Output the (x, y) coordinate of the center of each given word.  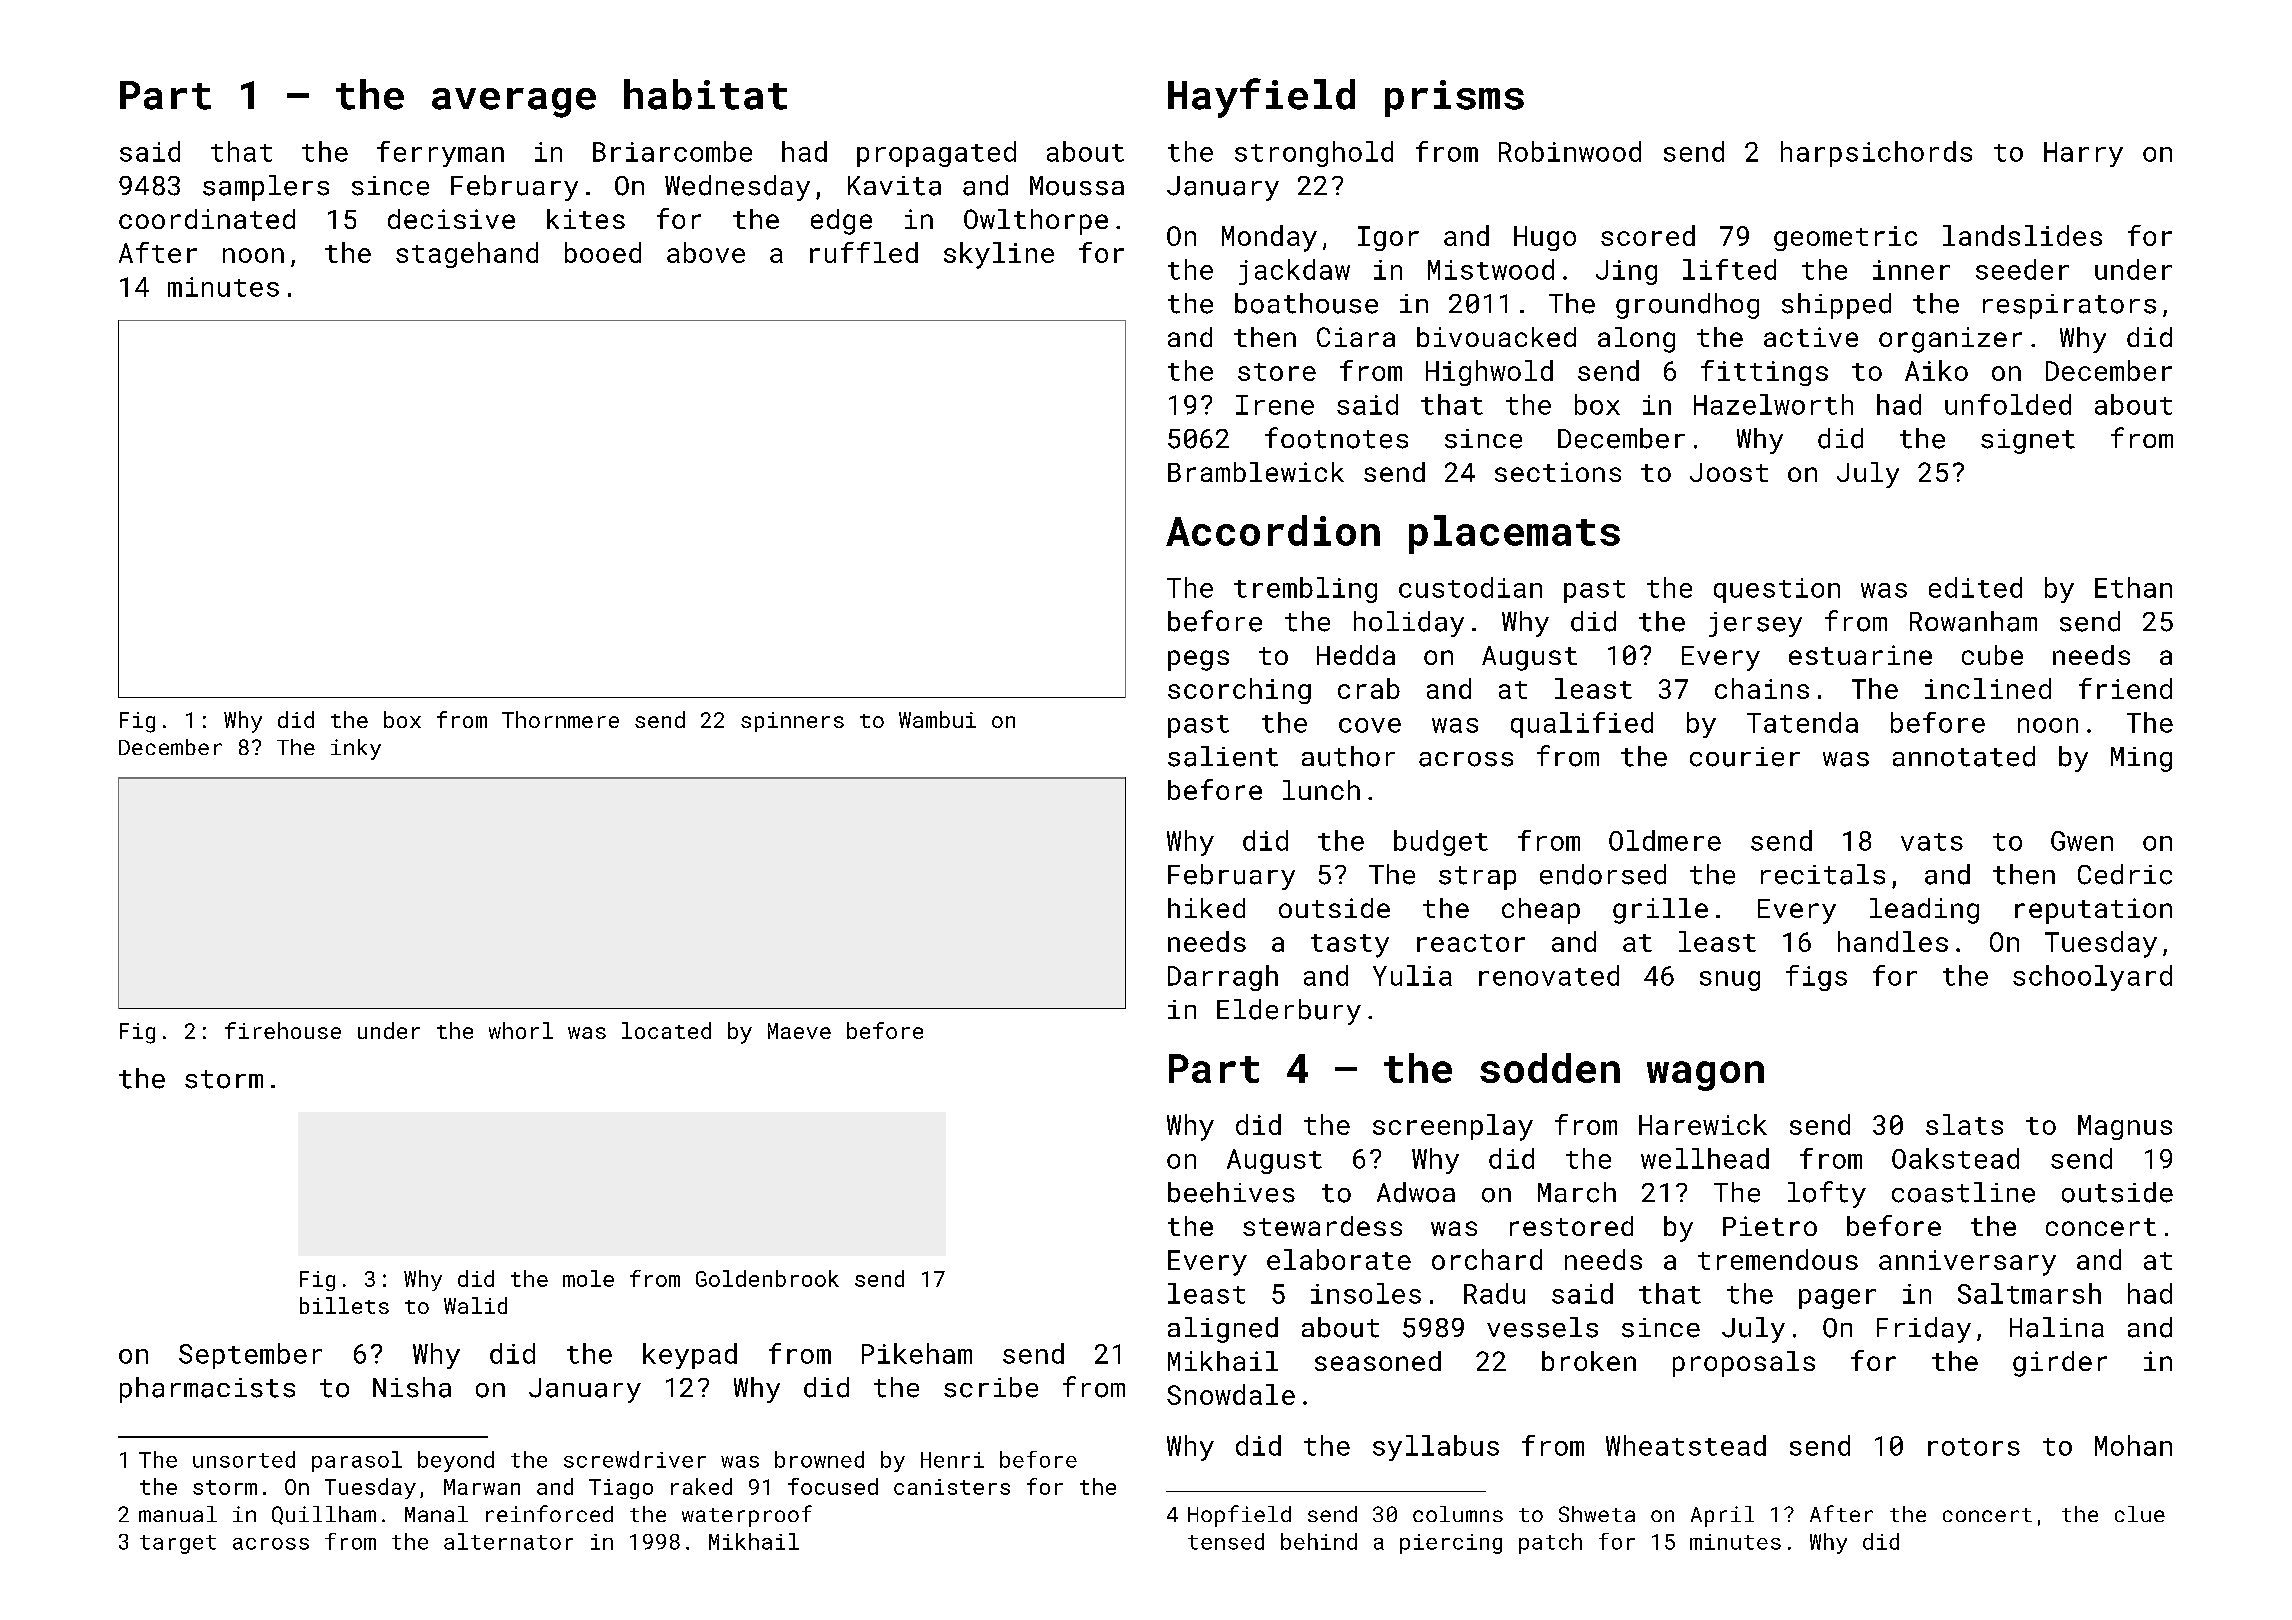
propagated (936, 154)
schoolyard (2092, 978)
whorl (521, 1030)
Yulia (1412, 975)
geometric (1845, 238)
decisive (451, 219)
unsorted (244, 1459)
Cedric (2125, 874)
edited (1975, 587)
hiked (1206, 908)
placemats (1514, 534)
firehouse (283, 1030)
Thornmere (560, 719)
